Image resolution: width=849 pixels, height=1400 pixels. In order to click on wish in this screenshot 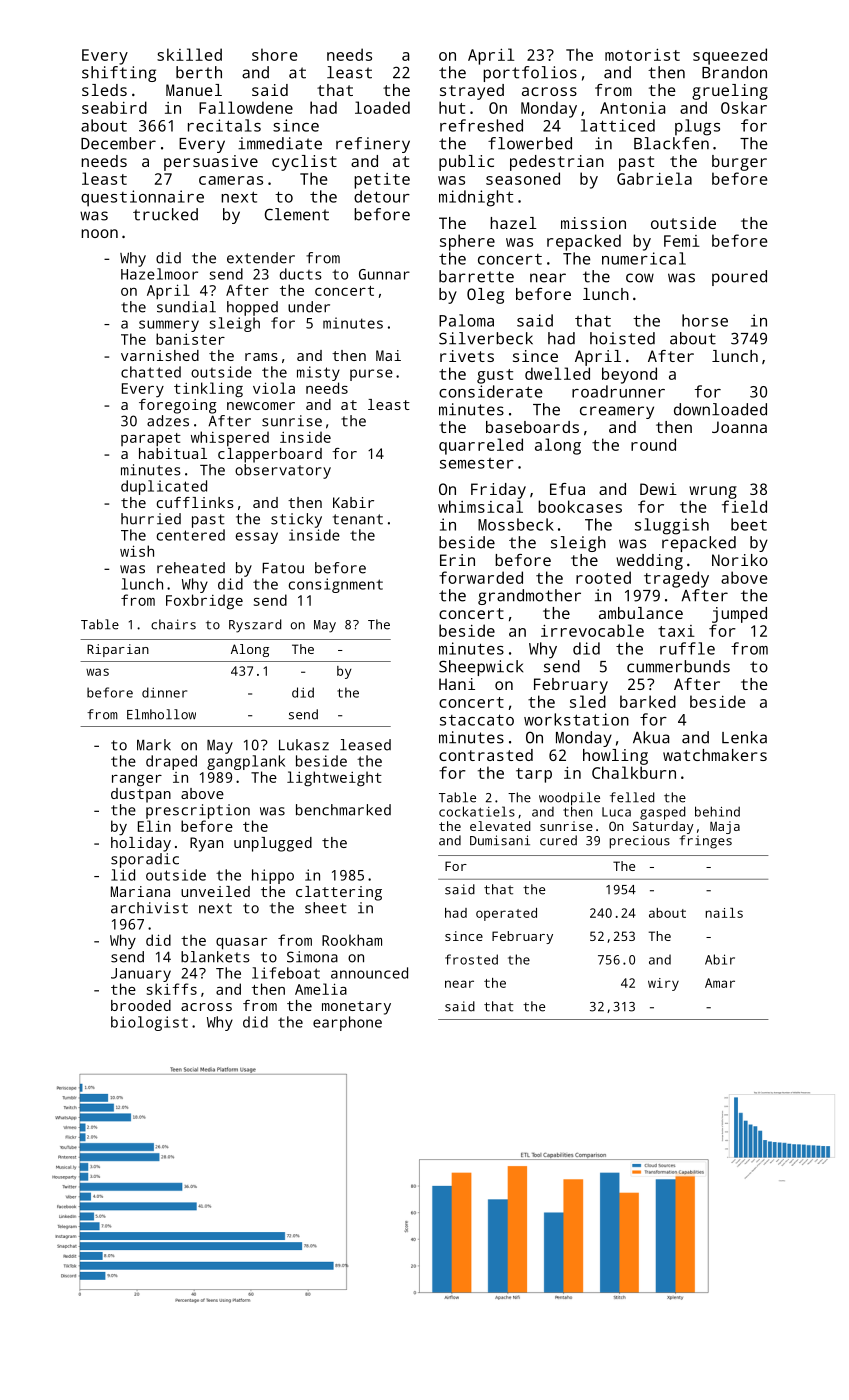, I will do `click(137, 551)`.
